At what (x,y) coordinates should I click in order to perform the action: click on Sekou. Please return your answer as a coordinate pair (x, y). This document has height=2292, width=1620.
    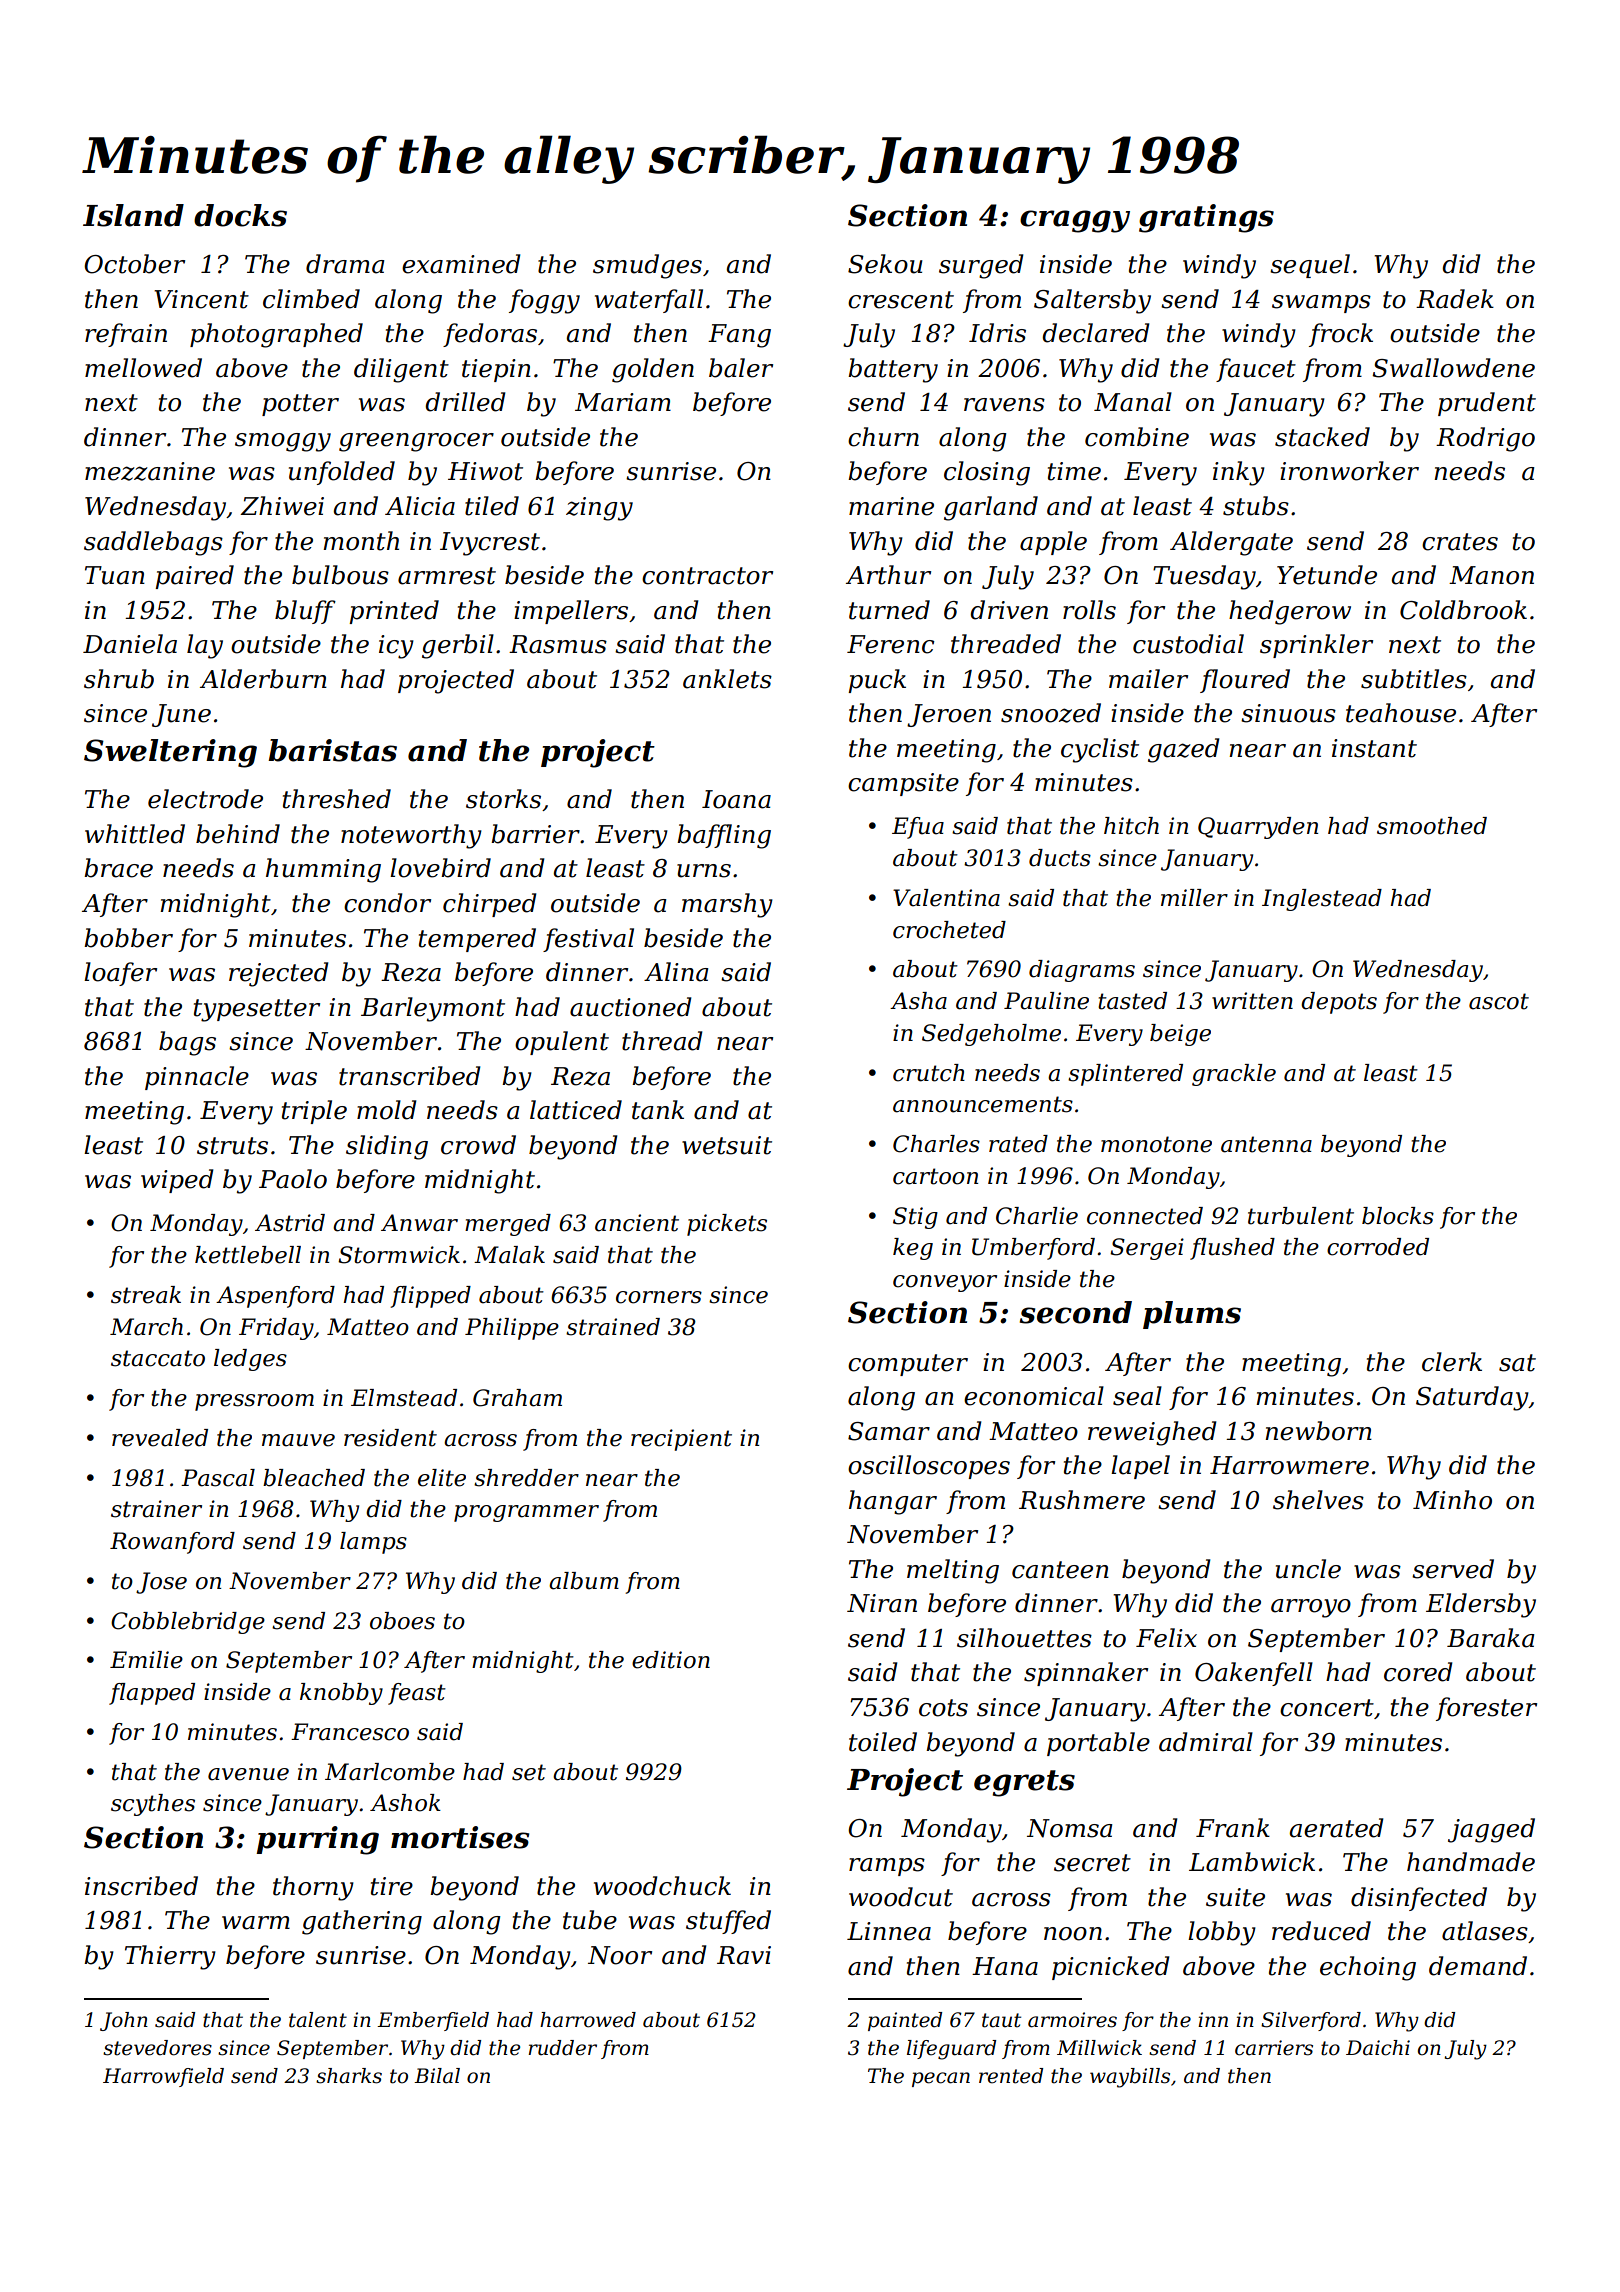
    Looking at the image, I should click on (885, 264).
